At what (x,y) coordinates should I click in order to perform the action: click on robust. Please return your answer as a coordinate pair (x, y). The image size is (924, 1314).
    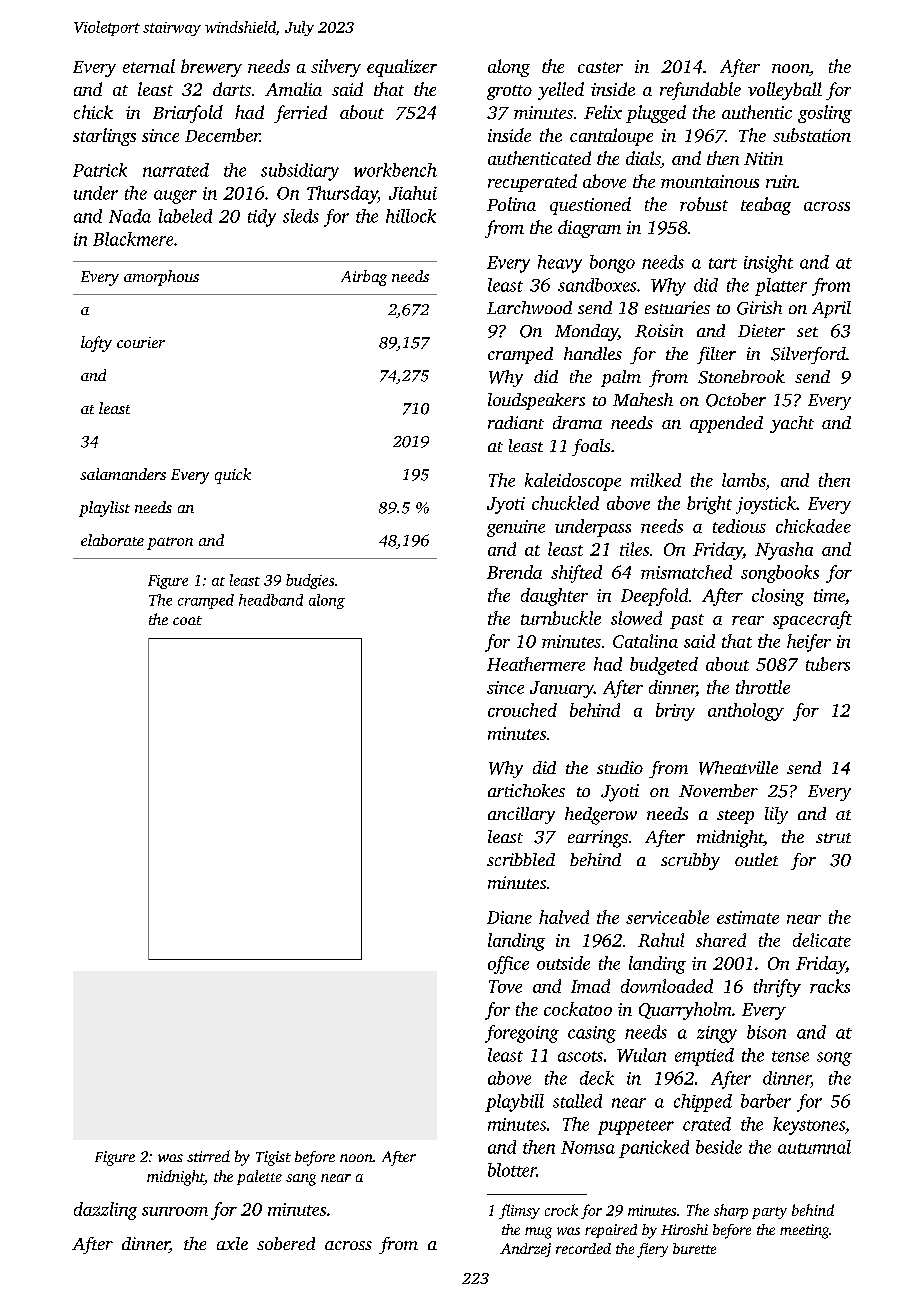
    Looking at the image, I should click on (704, 204).
